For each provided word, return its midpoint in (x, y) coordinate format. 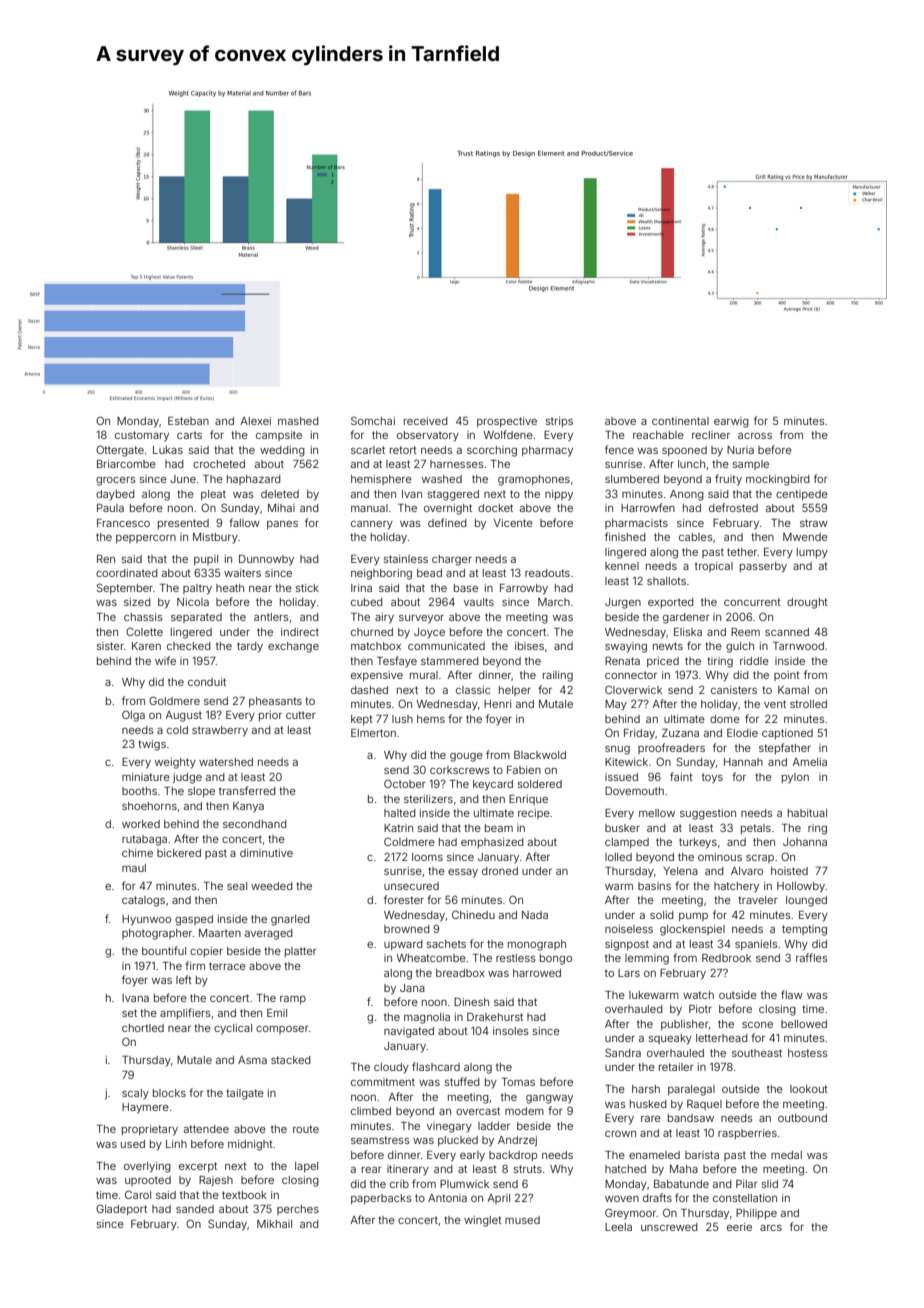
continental (680, 421)
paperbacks (381, 1199)
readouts (547, 573)
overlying (147, 1167)
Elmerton (373, 733)
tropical (714, 567)
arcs (771, 1228)
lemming (647, 959)
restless (515, 958)
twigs (152, 745)
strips (559, 422)
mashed (298, 421)
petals (756, 829)
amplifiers (185, 1013)
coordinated (127, 573)
